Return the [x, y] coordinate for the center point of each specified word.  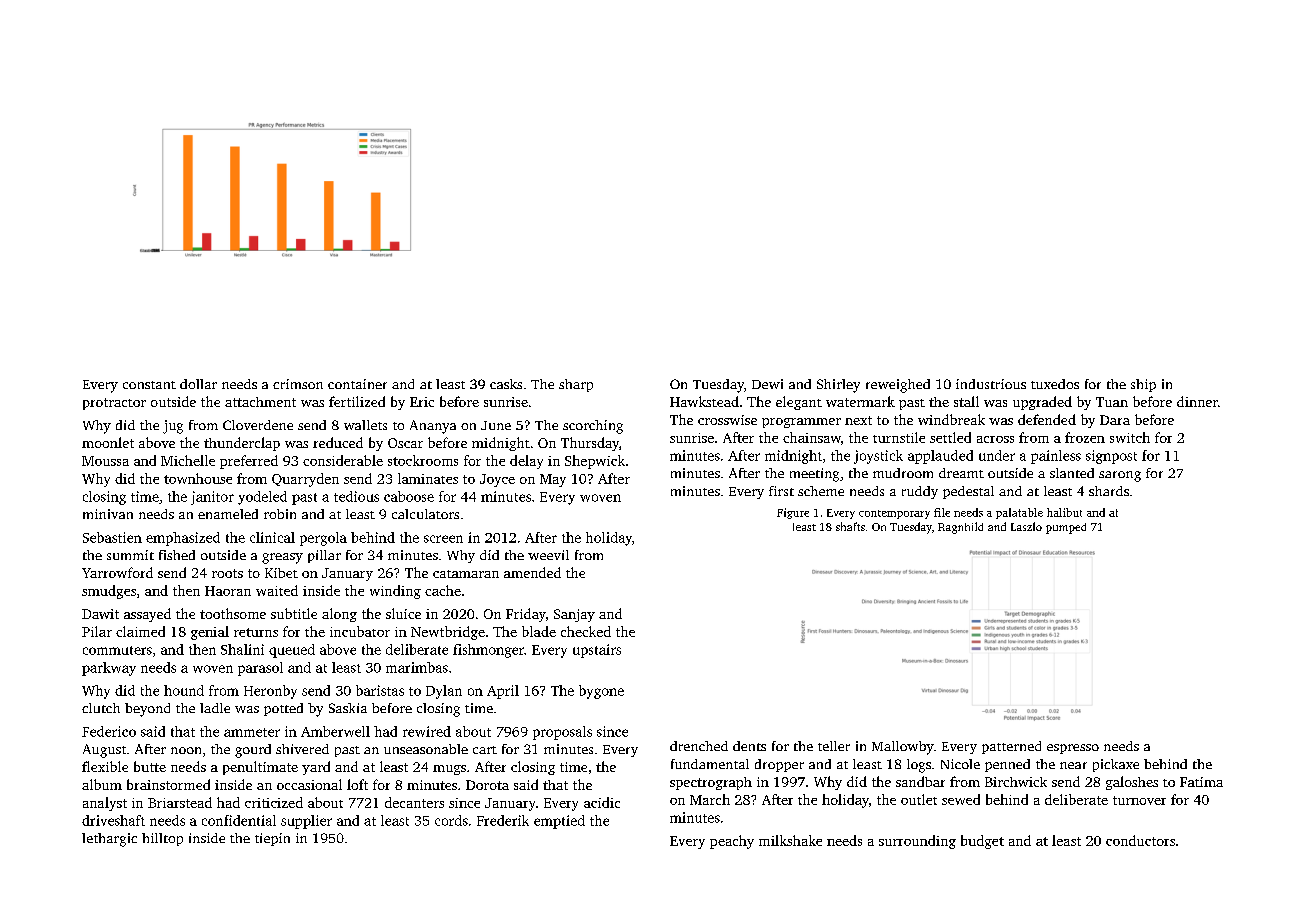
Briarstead [180, 802]
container [357, 384]
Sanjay [574, 615]
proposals [562, 733]
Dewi [767, 384]
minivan [108, 514]
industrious [991, 384]
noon [186, 750]
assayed [147, 615]
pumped [1066, 528]
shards [1109, 491]
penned [1007, 765]
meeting [814, 475]
